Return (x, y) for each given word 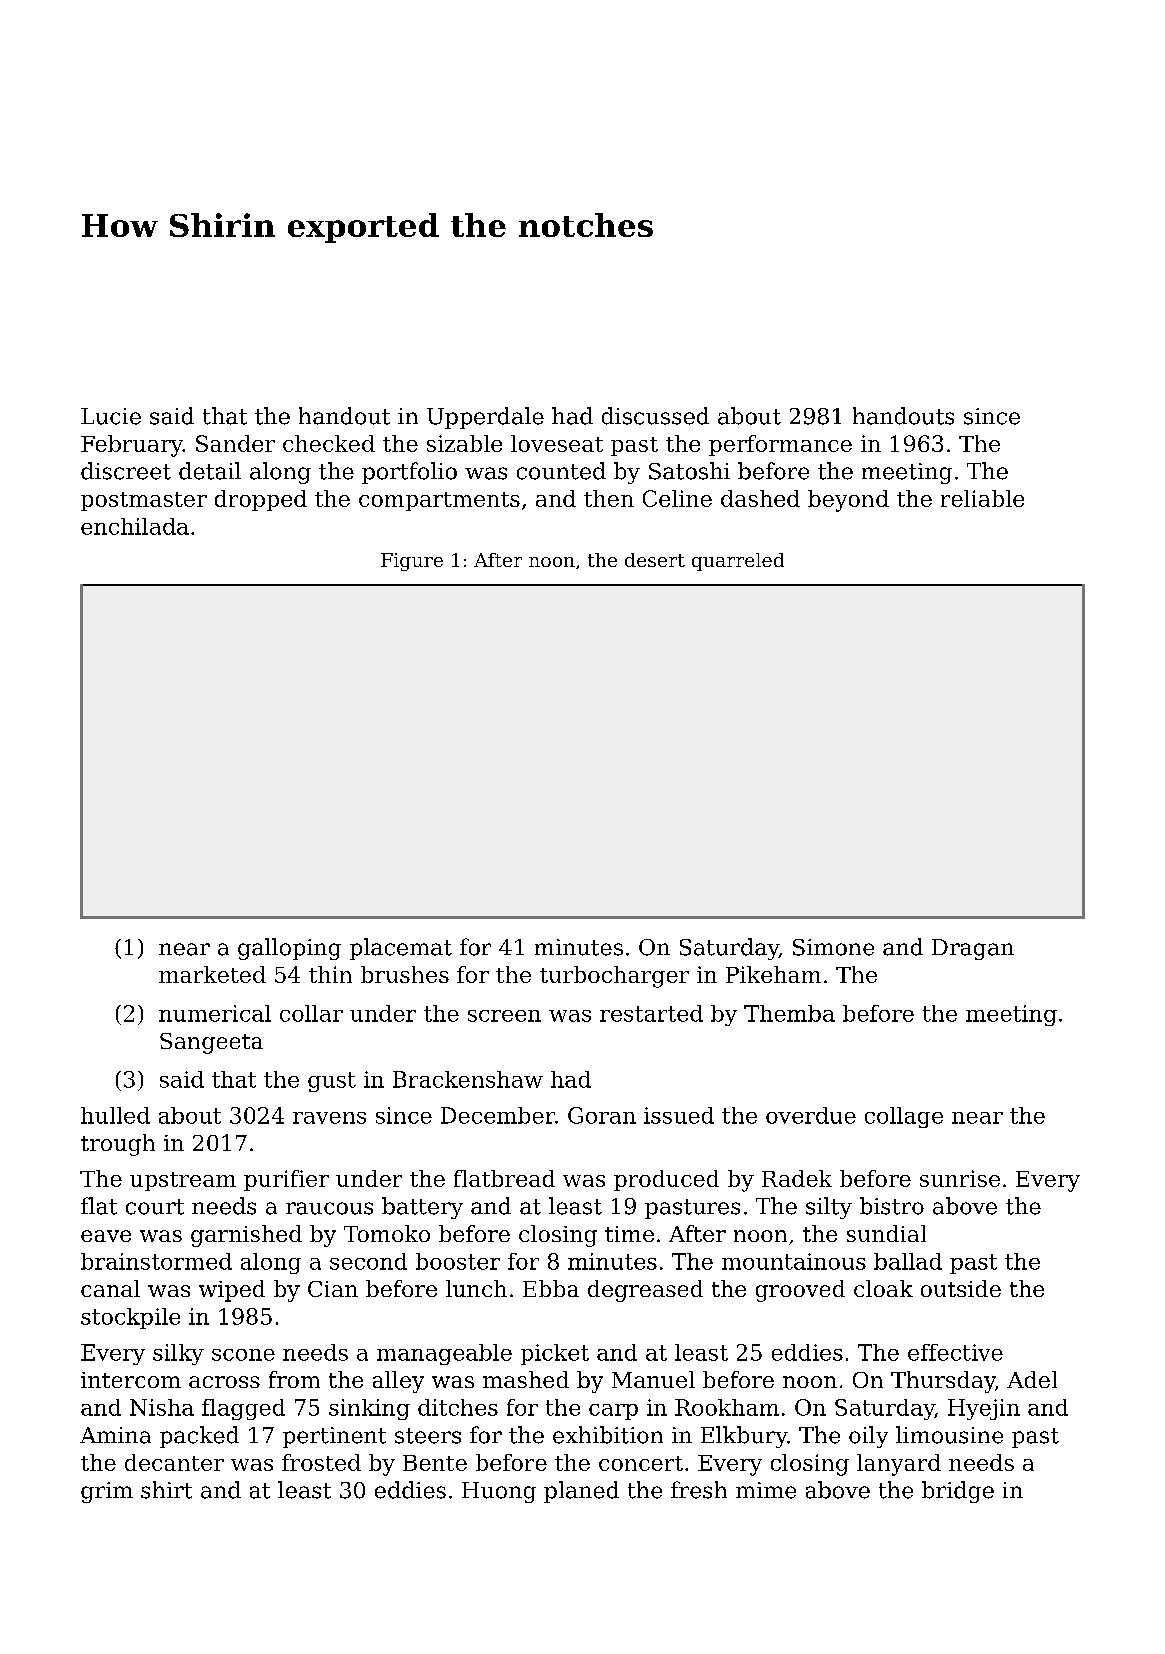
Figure (412, 562)
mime (766, 1490)
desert (655, 560)
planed (581, 1492)
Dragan (973, 949)
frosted (321, 1462)
